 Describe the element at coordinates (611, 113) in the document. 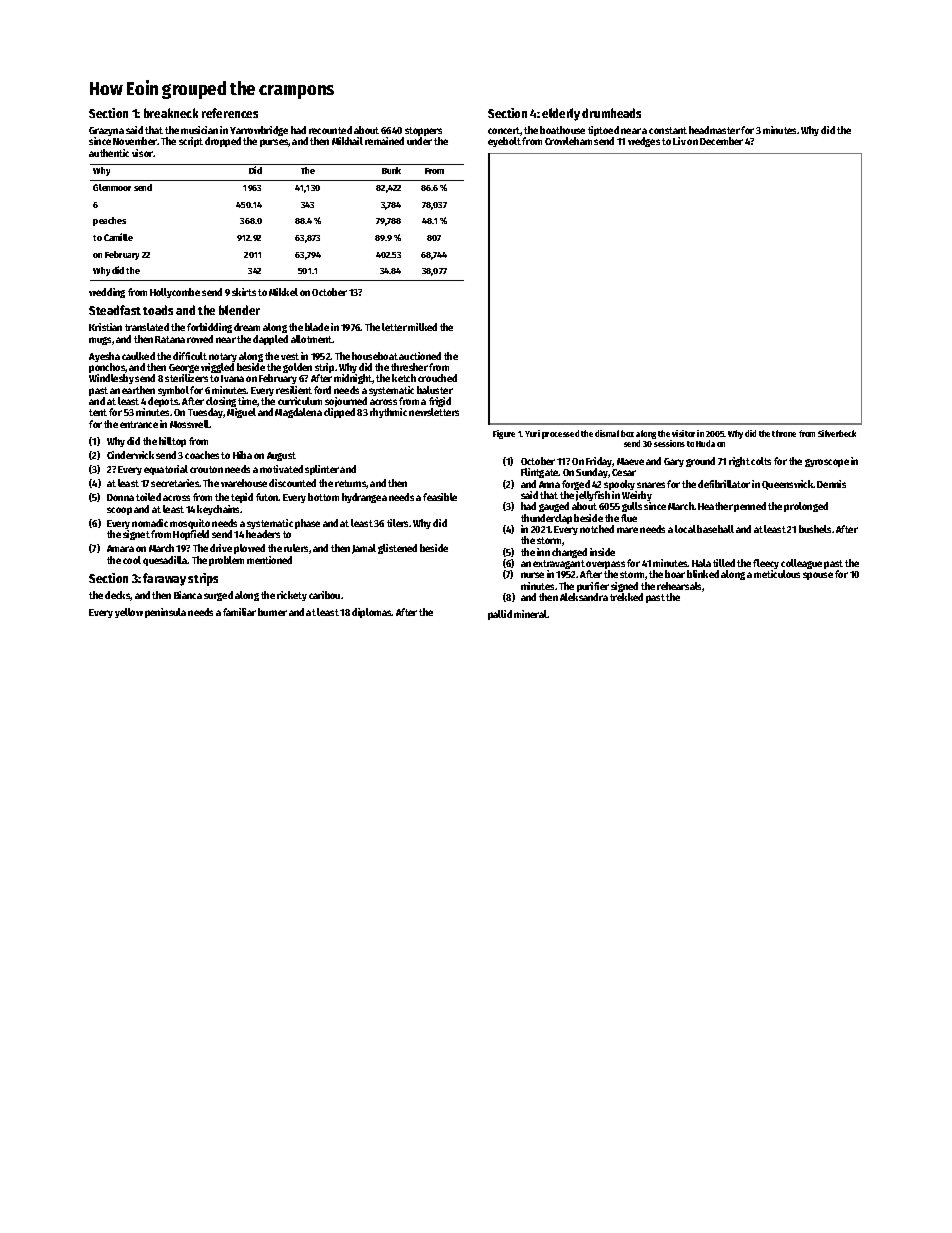

I see `drumheads` at that location.
